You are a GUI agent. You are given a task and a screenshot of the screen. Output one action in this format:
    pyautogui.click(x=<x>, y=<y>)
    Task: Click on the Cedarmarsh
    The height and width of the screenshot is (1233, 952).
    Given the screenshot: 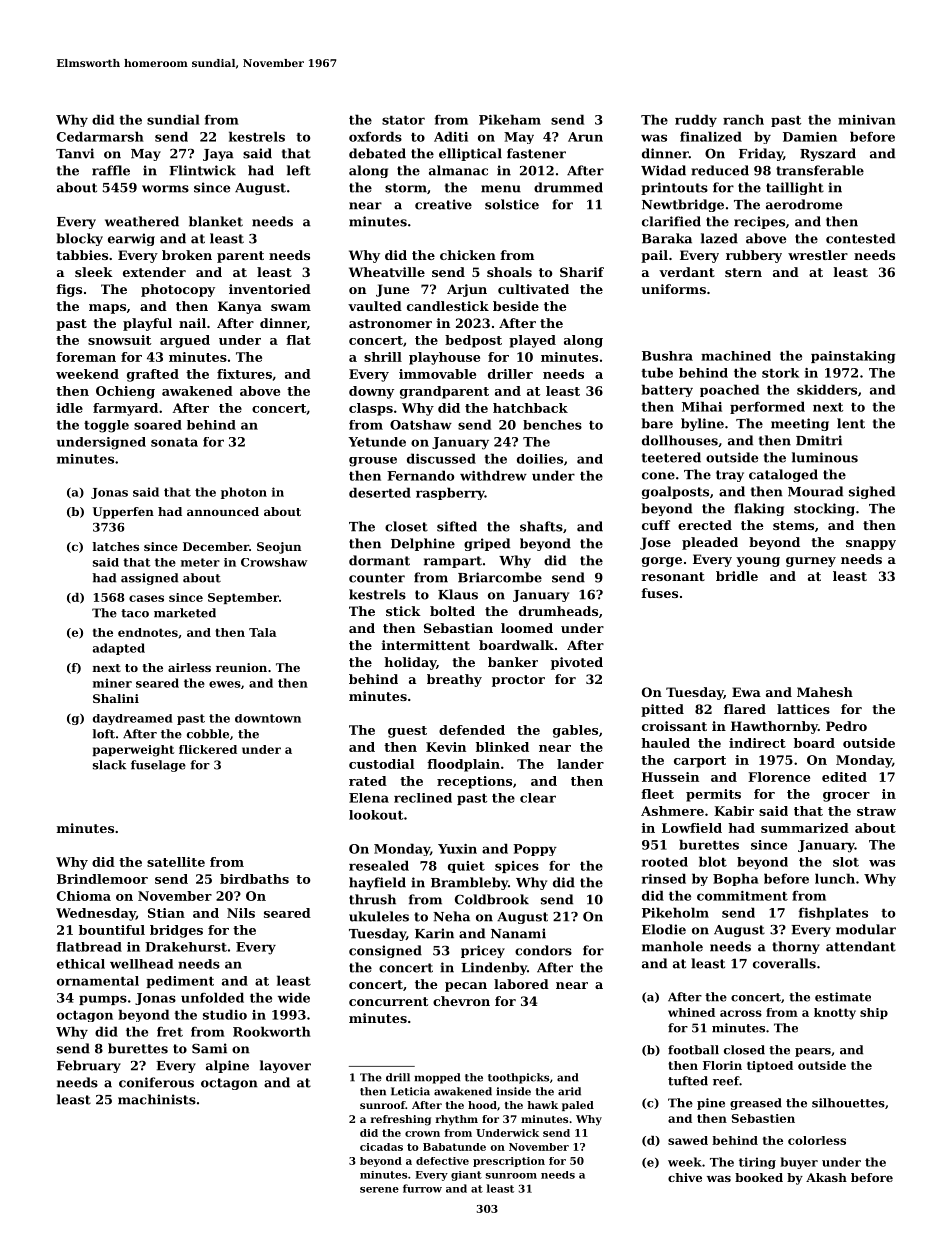 What is the action you would take?
    pyautogui.click(x=100, y=136)
